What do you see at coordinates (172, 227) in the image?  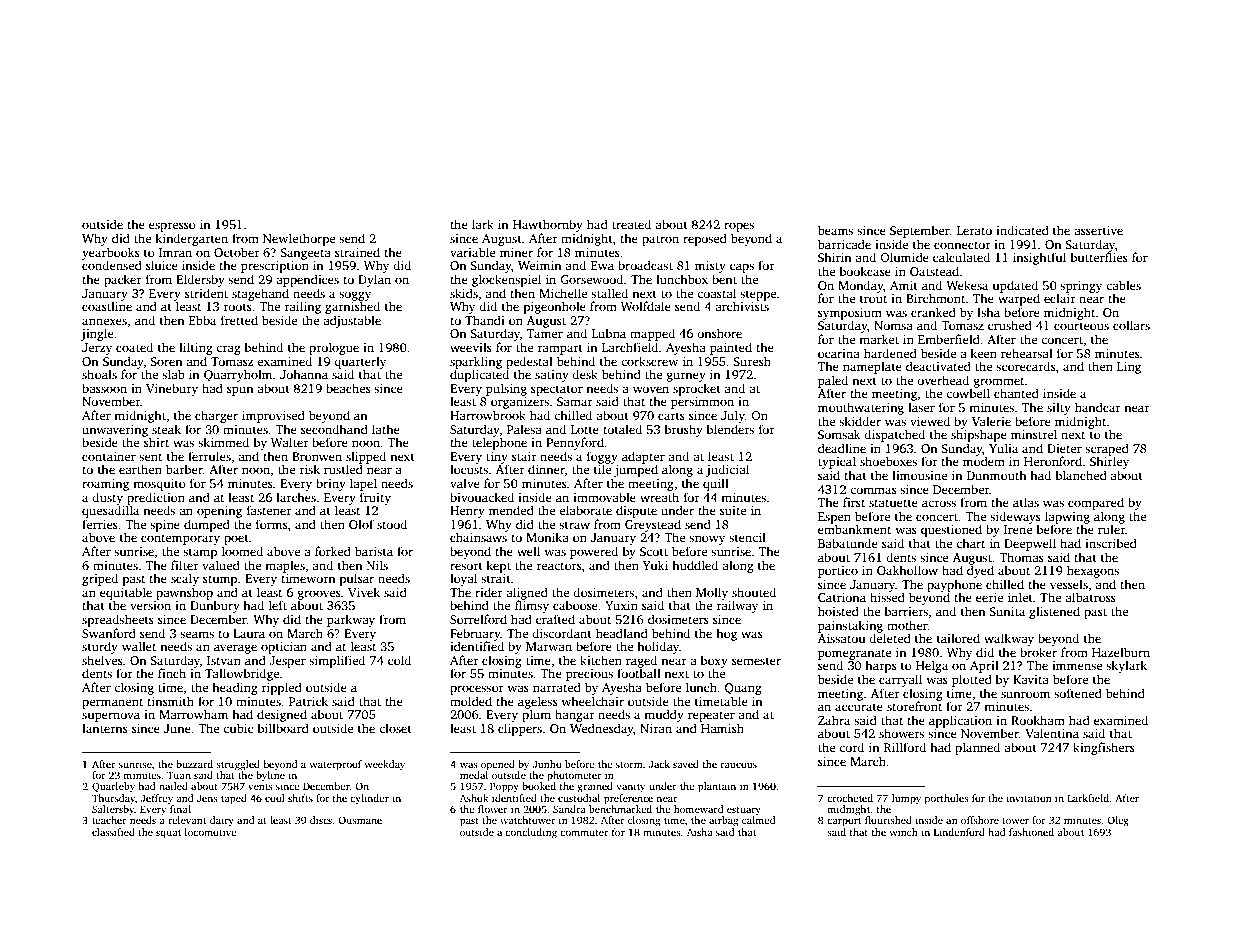 I see `espresso` at bounding box center [172, 227].
